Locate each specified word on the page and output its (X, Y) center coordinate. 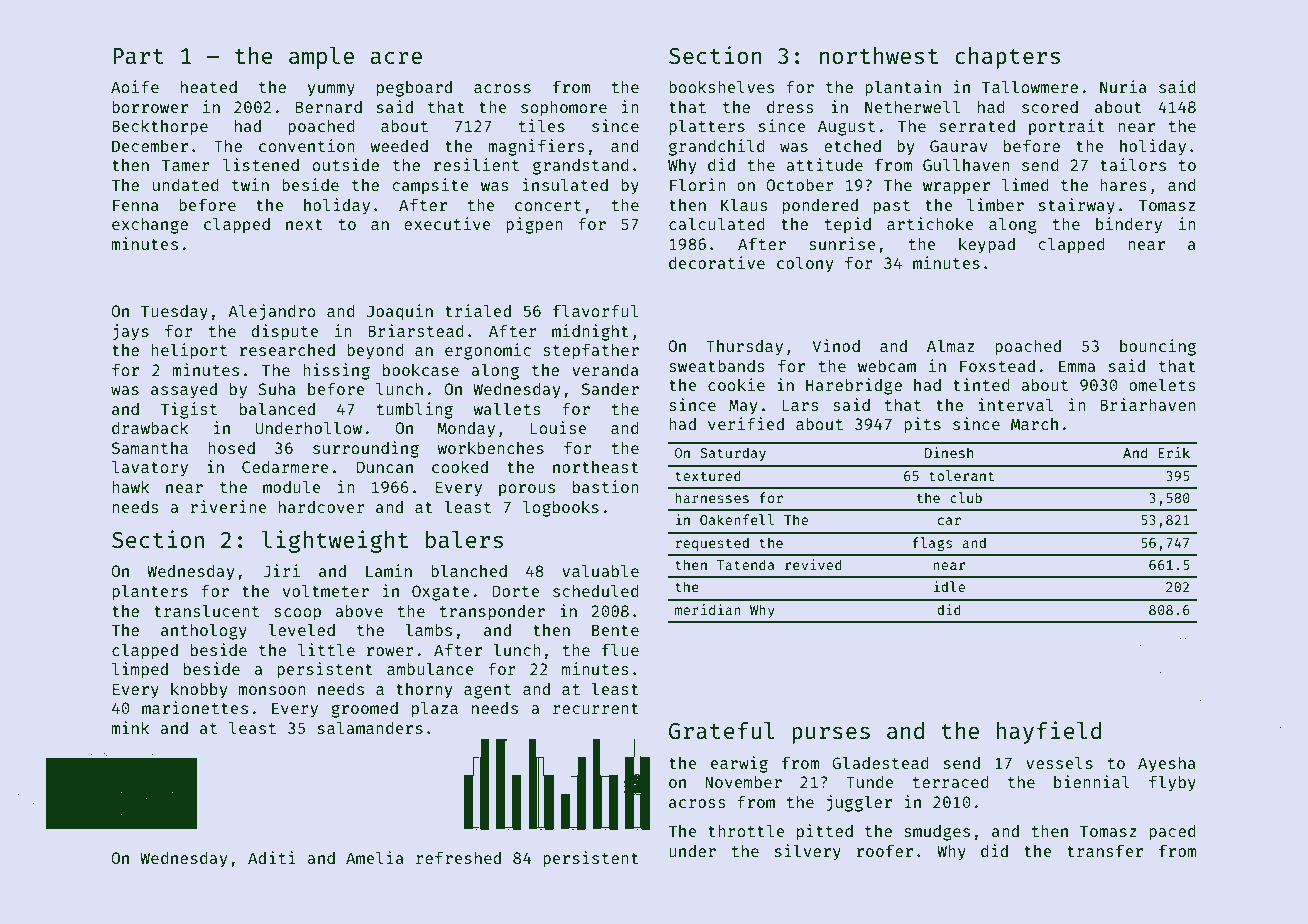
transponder (492, 613)
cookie (736, 384)
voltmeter (326, 590)
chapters (1007, 58)
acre (396, 58)
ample (321, 58)
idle (949, 586)
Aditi (272, 857)
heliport (189, 351)
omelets (1162, 384)
